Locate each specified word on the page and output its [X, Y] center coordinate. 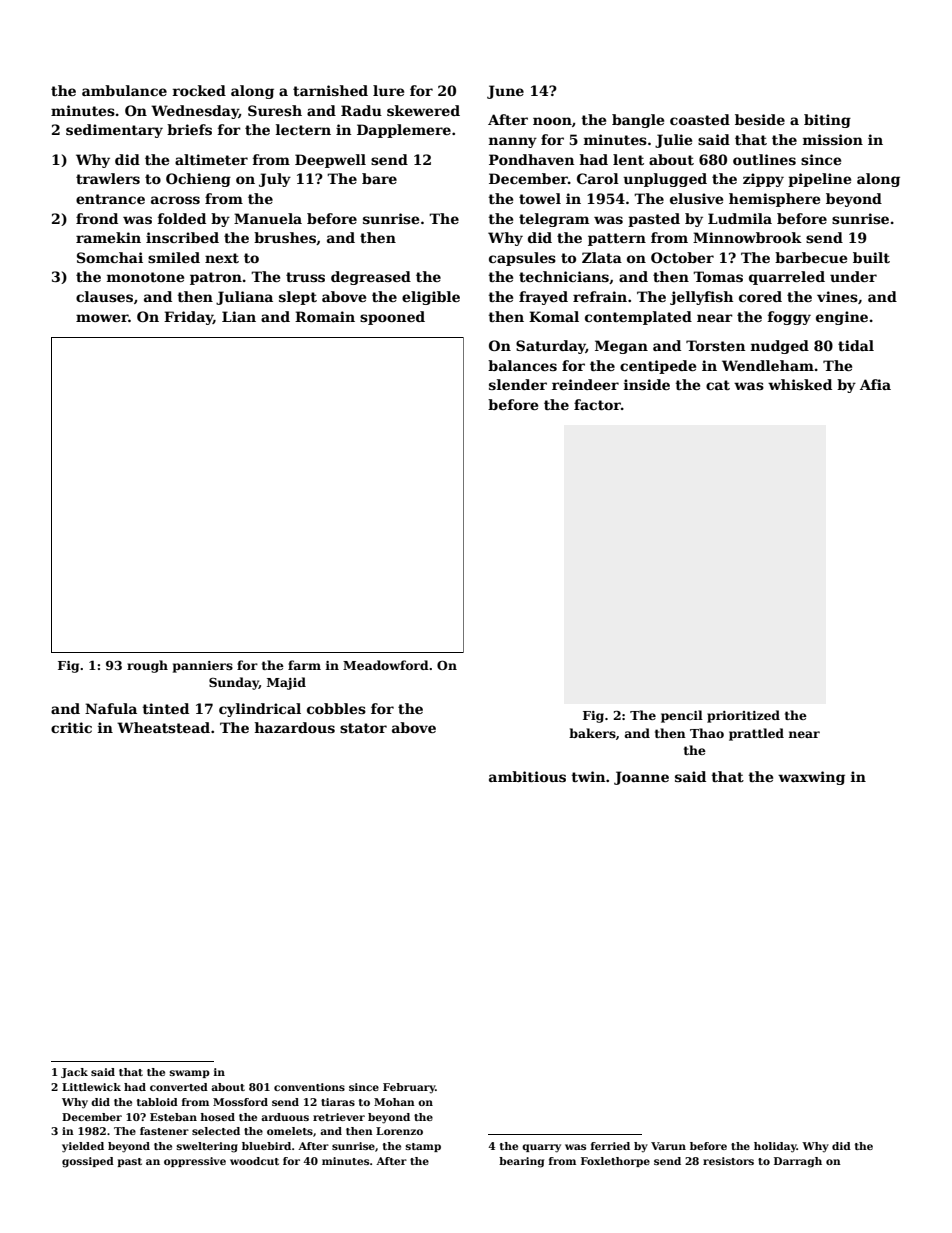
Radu [361, 110]
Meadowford [386, 665]
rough [147, 666]
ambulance [124, 90]
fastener [164, 1131]
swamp [190, 1074]
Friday [188, 318]
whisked [800, 384]
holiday [775, 1147]
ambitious [527, 776]
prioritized [743, 716]
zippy [763, 180]
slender [518, 384]
